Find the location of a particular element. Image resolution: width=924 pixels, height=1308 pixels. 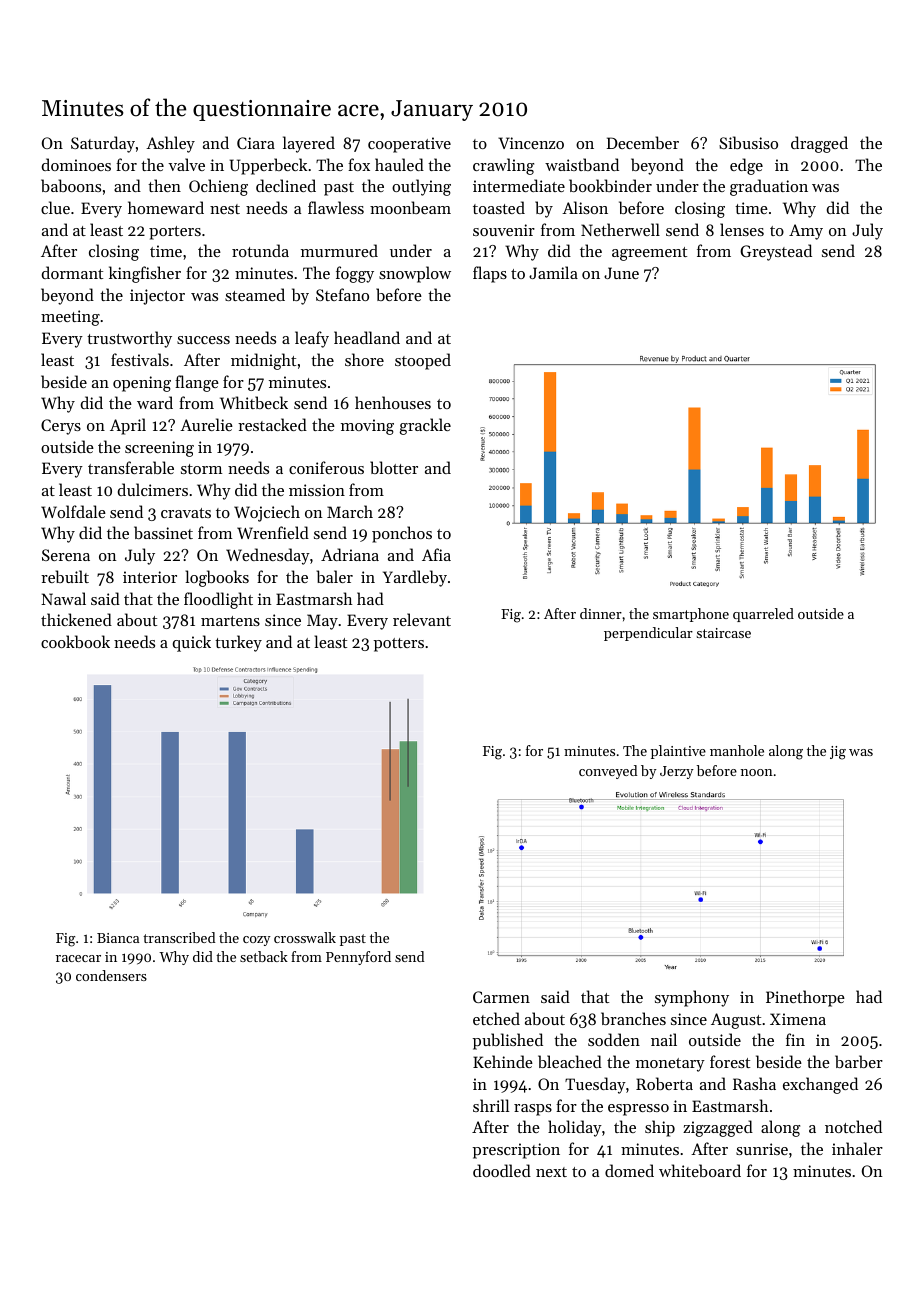

doodled is located at coordinates (502, 1170).
